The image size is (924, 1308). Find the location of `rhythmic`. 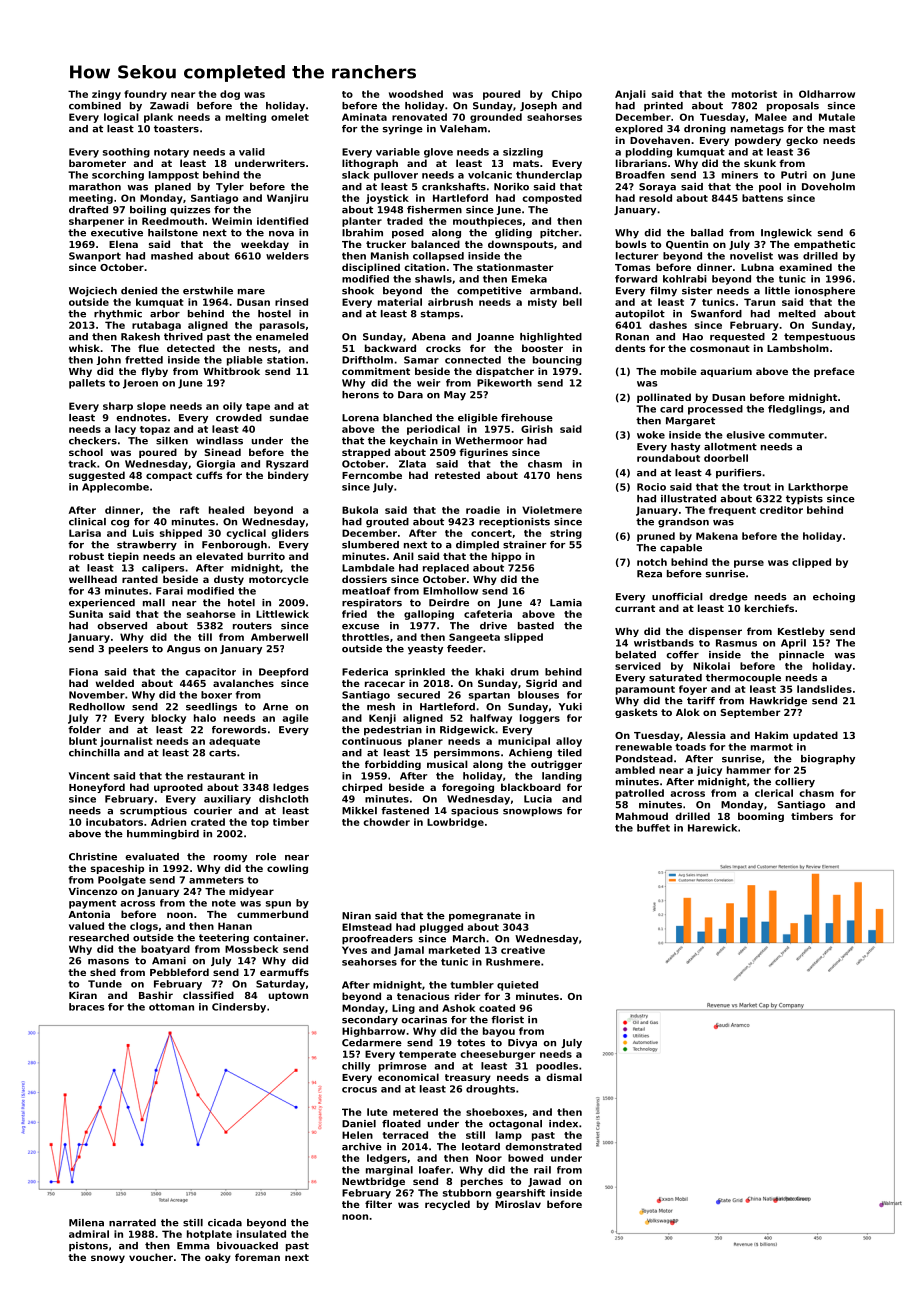

rhythmic is located at coordinates (118, 315).
